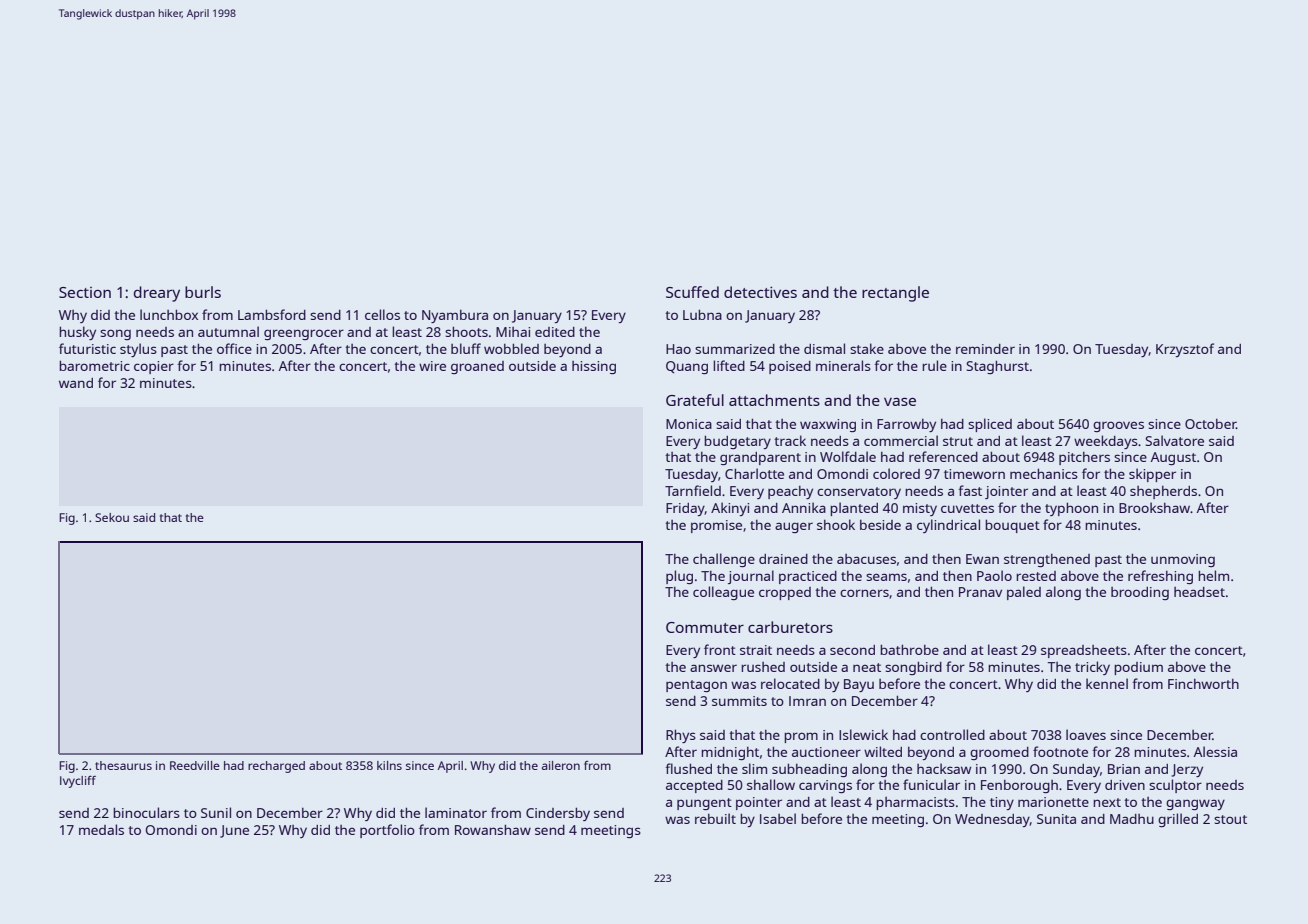  I want to click on wobbled, so click(511, 348).
